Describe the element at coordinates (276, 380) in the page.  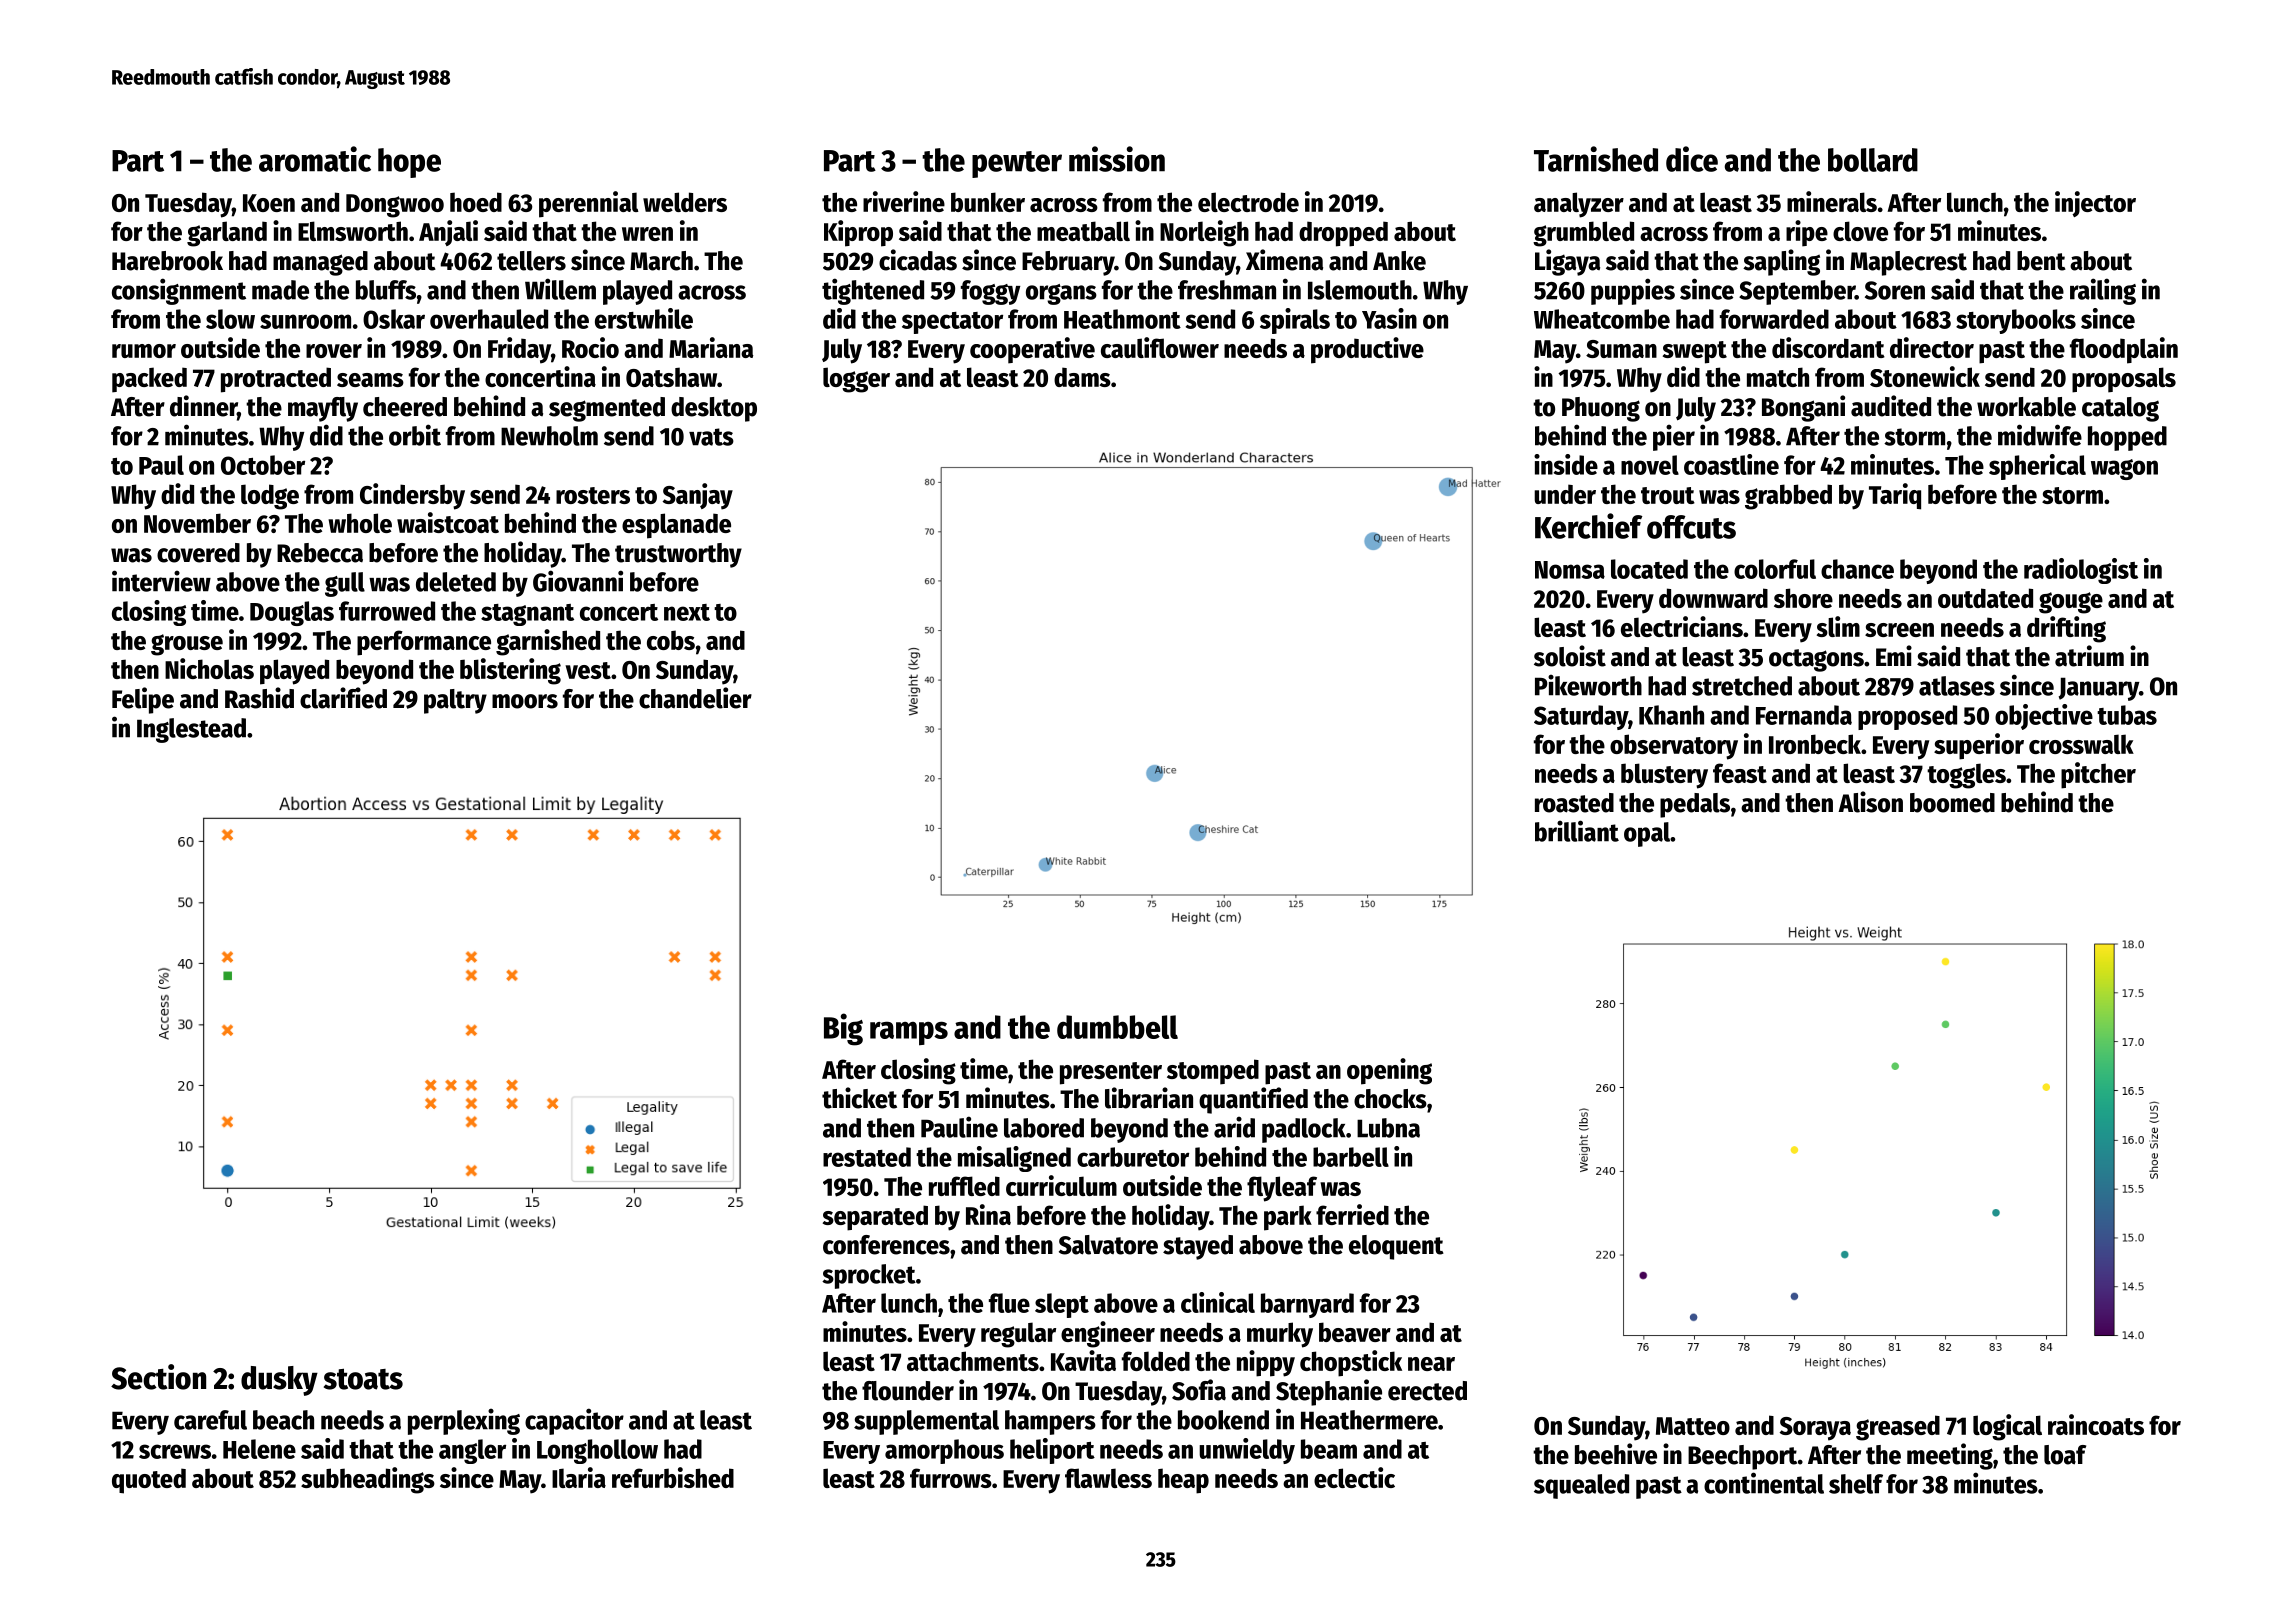
I see `protracted` at that location.
